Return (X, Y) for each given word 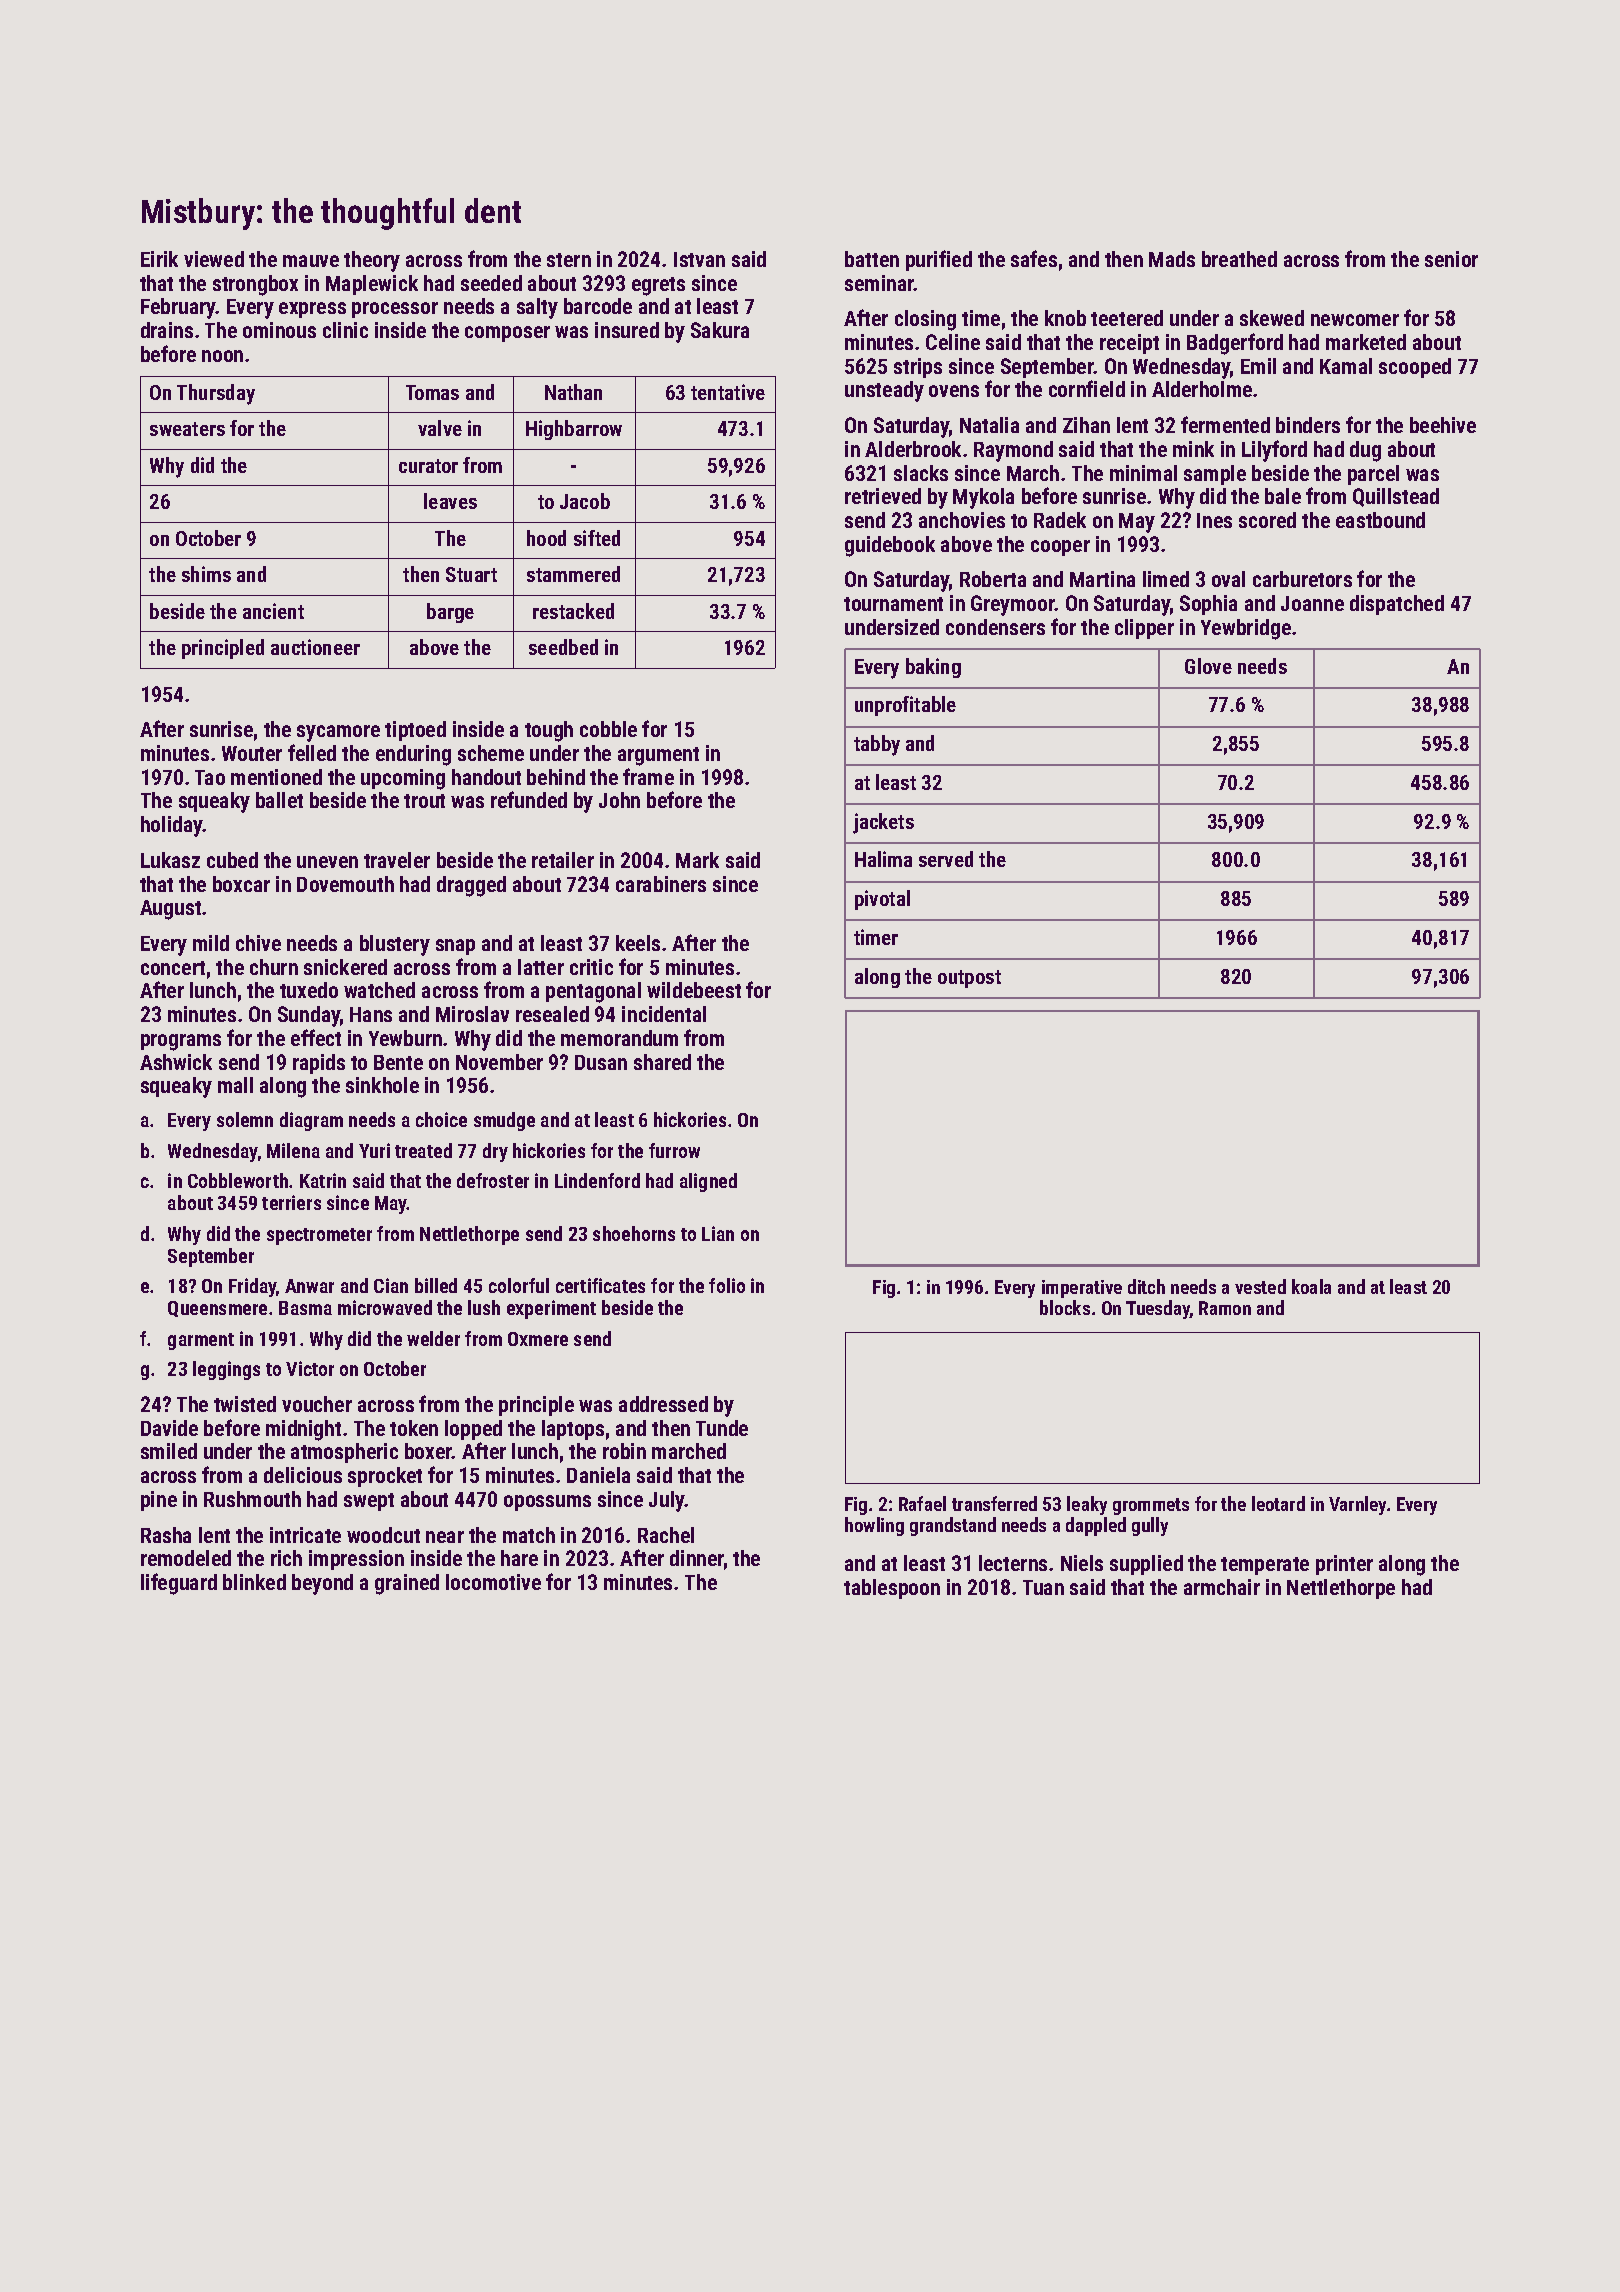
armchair (1222, 1587)
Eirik (159, 259)
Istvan (699, 259)
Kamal (1346, 366)
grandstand (953, 1526)
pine (159, 1501)
